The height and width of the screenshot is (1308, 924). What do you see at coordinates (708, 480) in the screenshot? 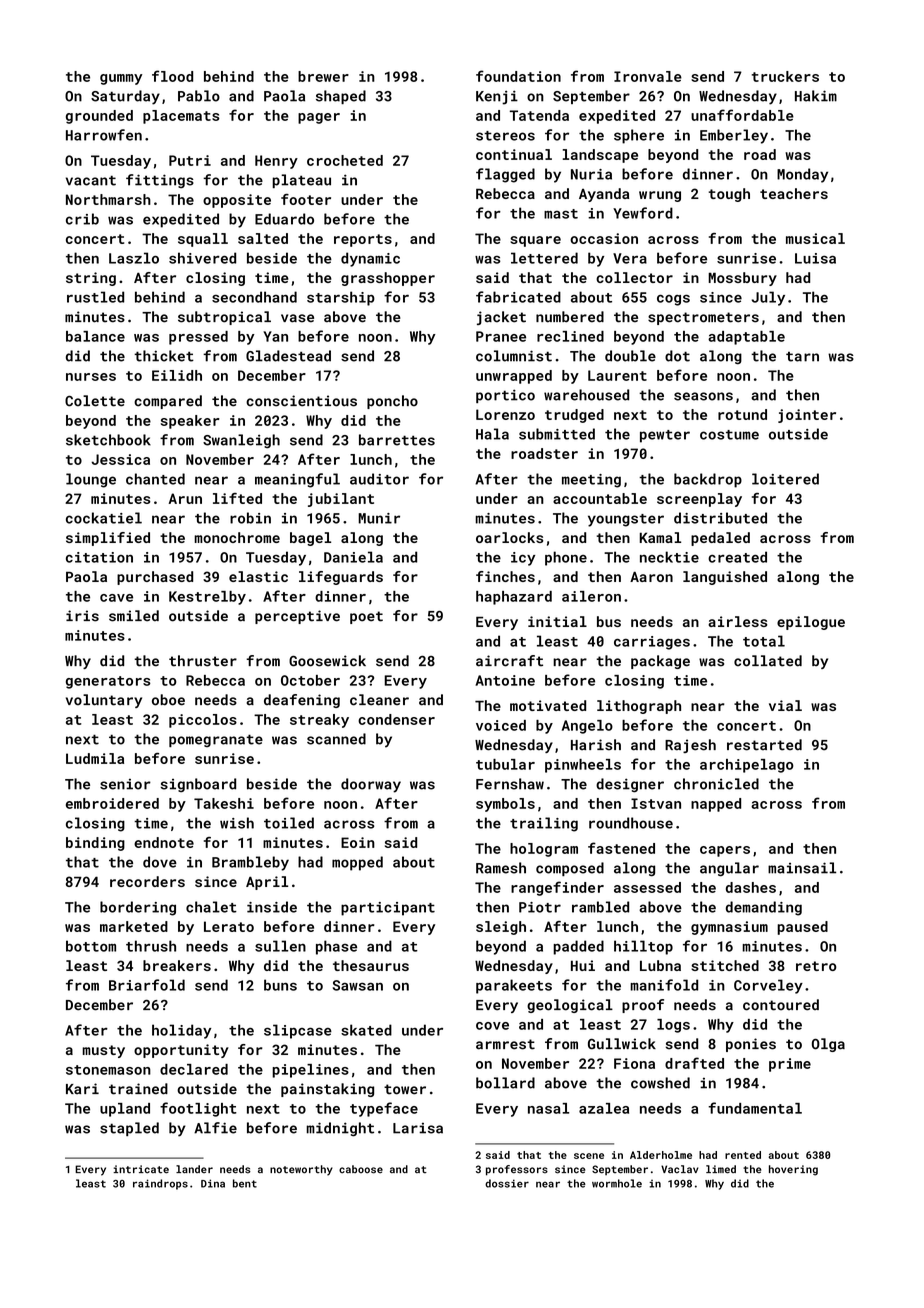
I see `backdrop` at bounding box center [708, 480].
